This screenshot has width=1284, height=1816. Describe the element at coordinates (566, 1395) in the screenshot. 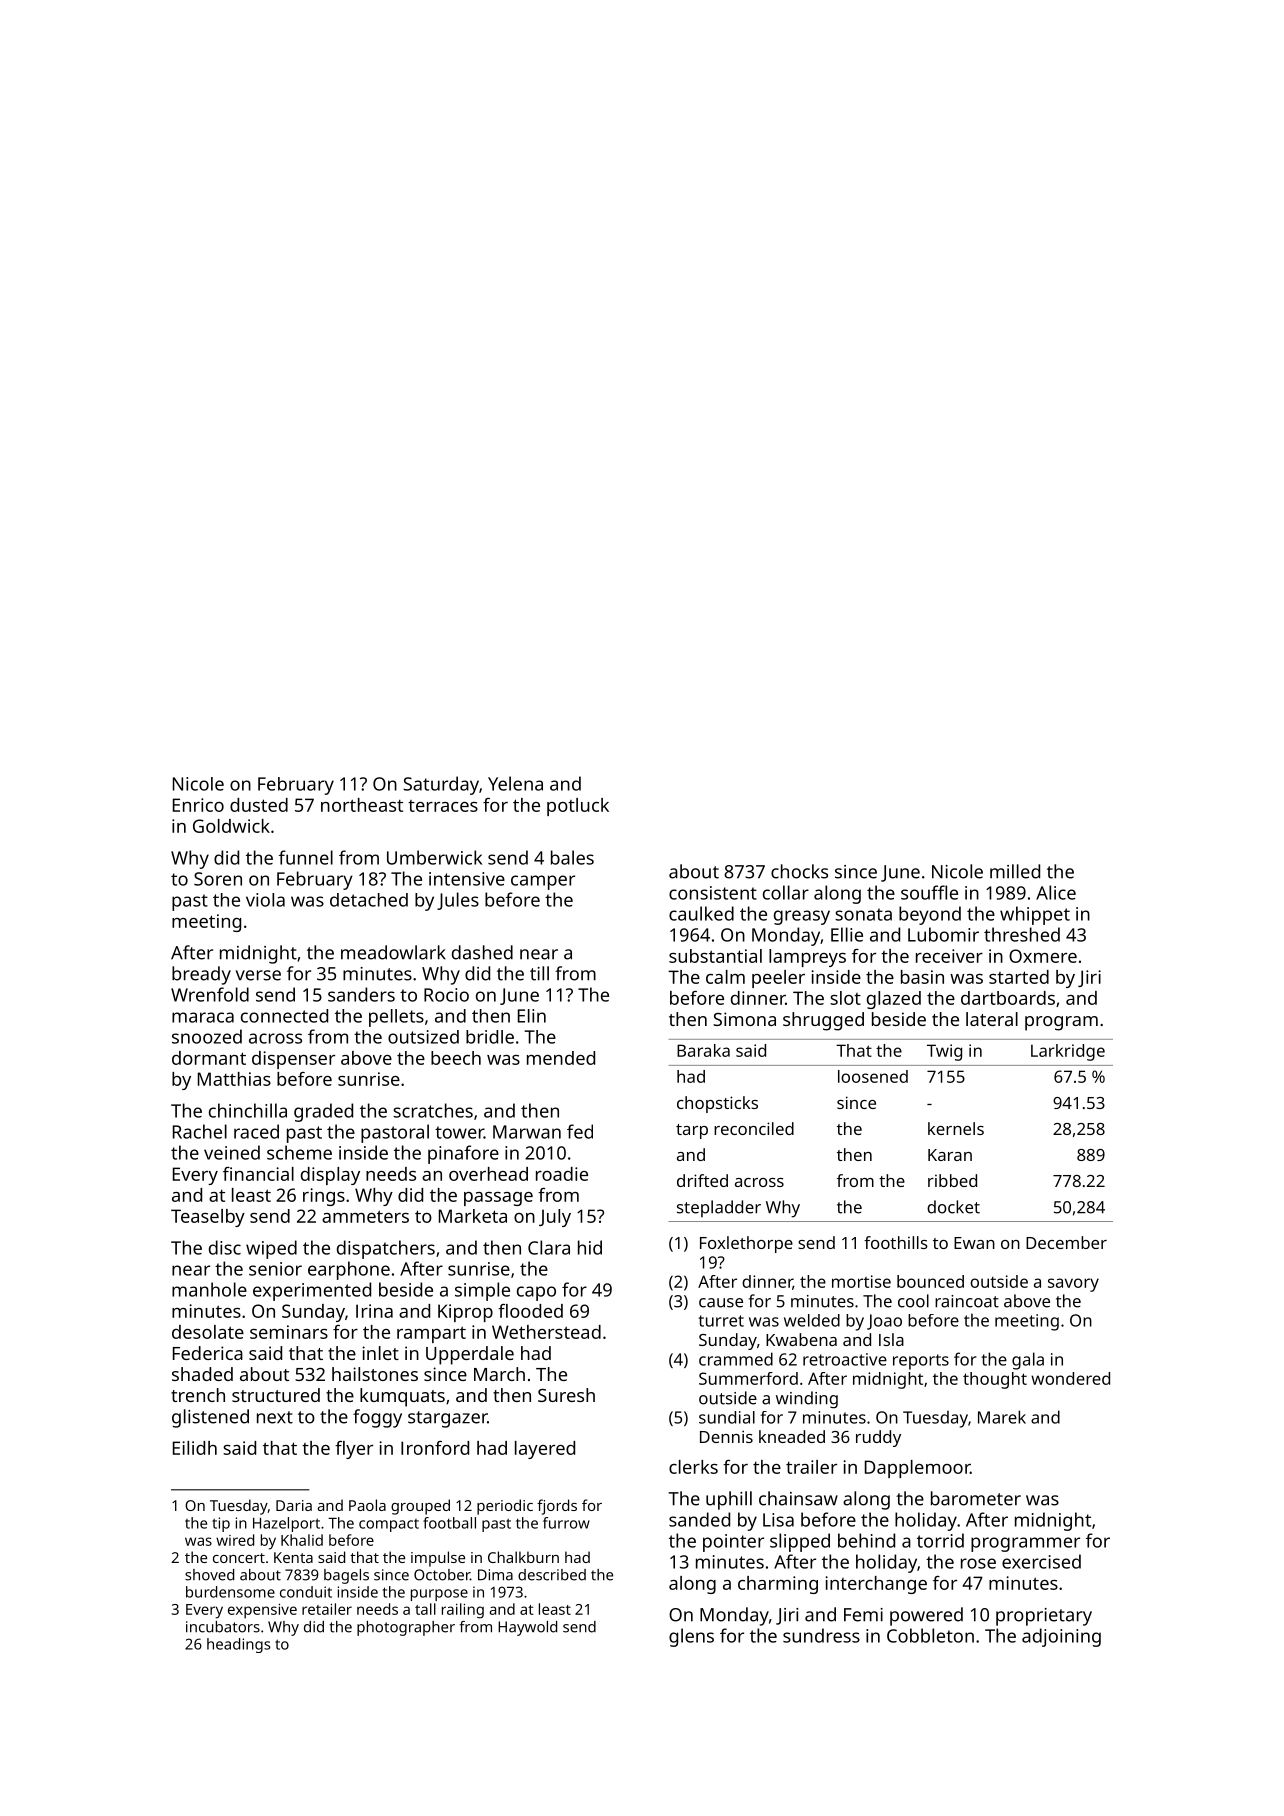

I see `Suresh` at that location.
